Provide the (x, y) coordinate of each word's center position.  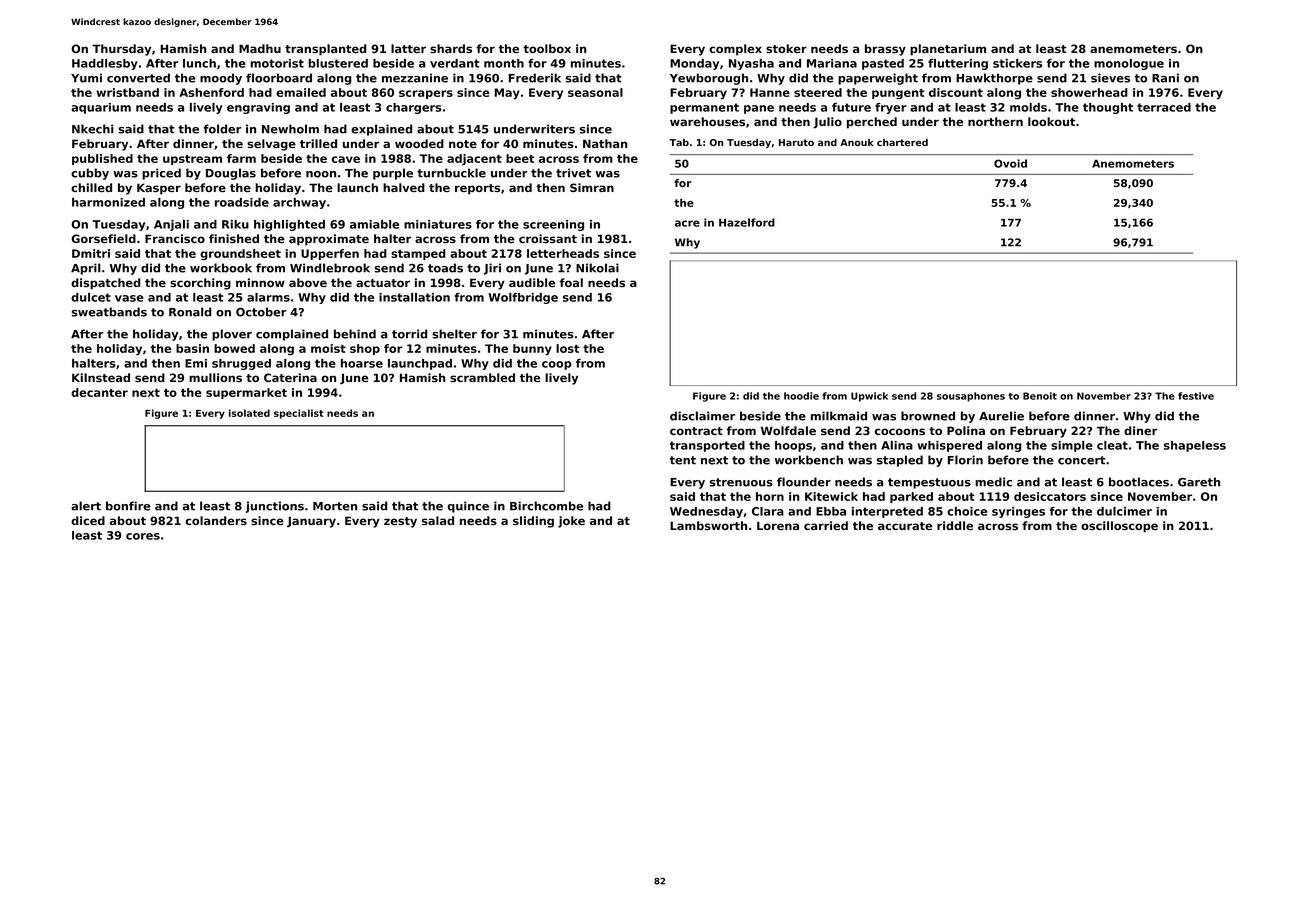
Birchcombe (546, 506)
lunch (199, 63)
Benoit (1040, 396)
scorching (200, 284)
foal (571, 282)
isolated (249, 413)
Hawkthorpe (994, 79)
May (507, 94)
